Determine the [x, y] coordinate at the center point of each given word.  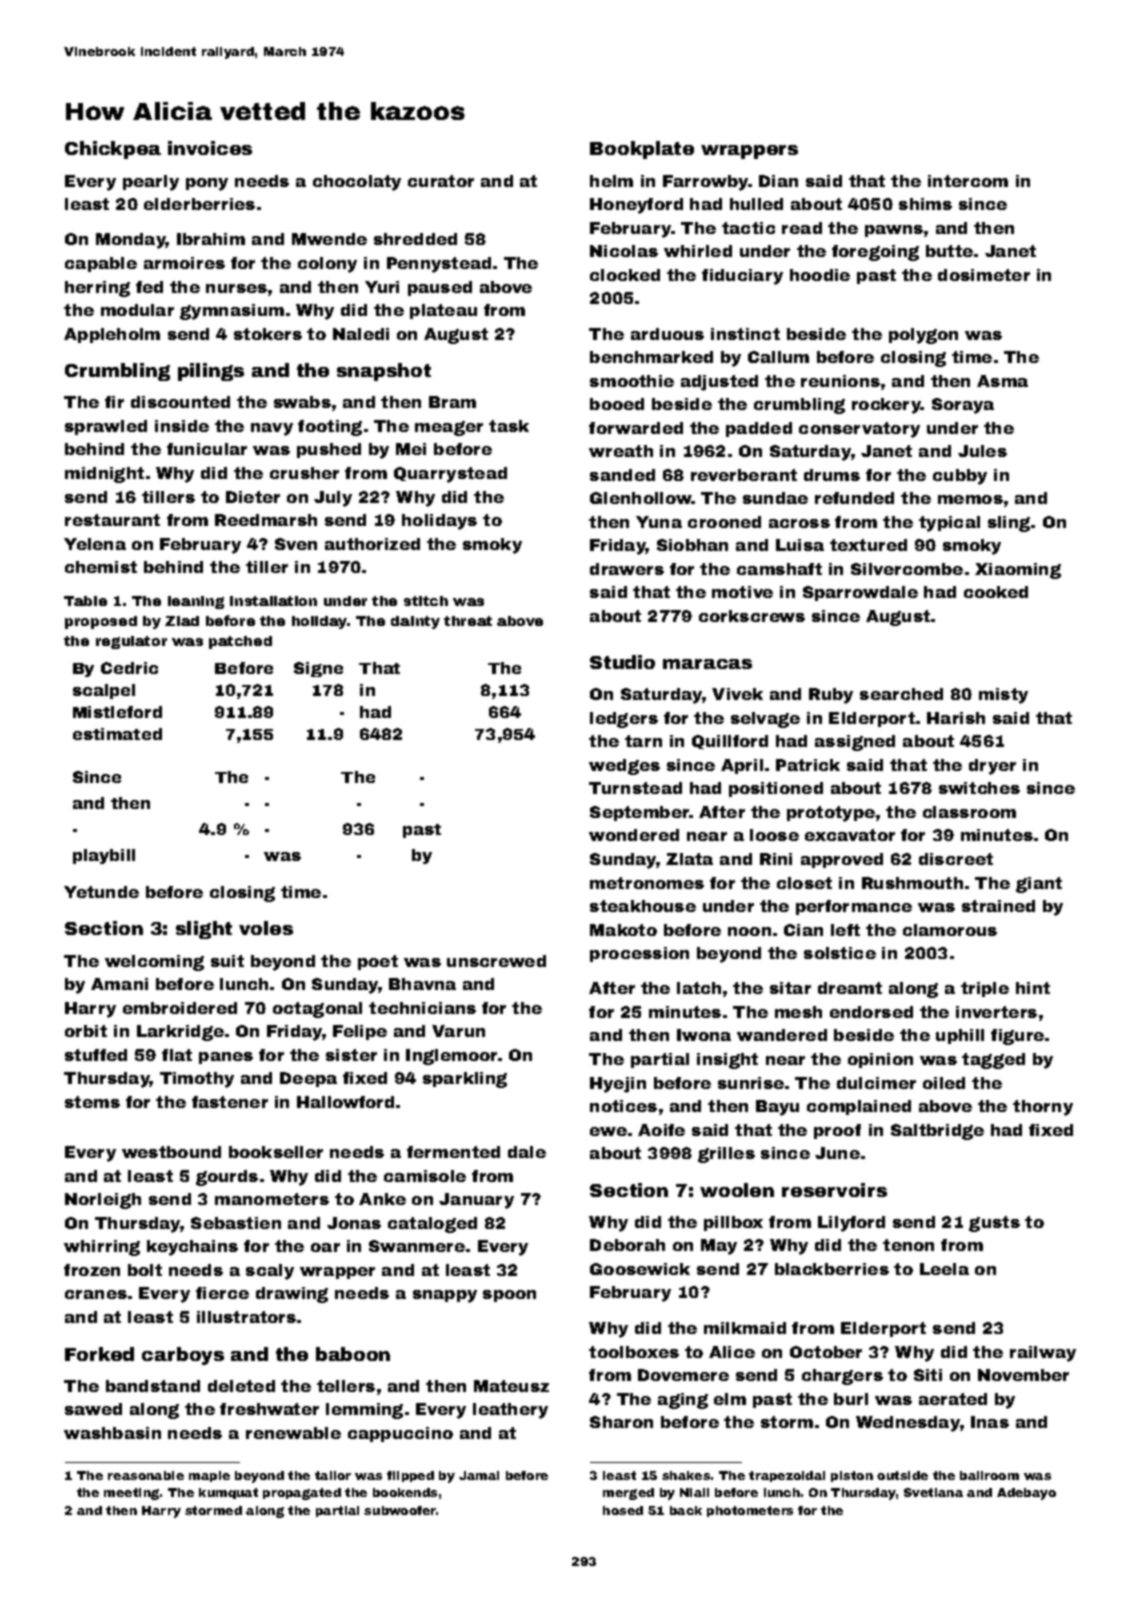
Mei [411, 449]
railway [1043, 1354]
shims [925, 204]
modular [137, 310]
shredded [415, 239]
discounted [180, 402]
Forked [99, 1354]
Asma [1002, 381]
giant [1039, 885]
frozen [92, 1270]
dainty [415, 622]
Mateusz [511, 1386]
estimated [117, 734]
